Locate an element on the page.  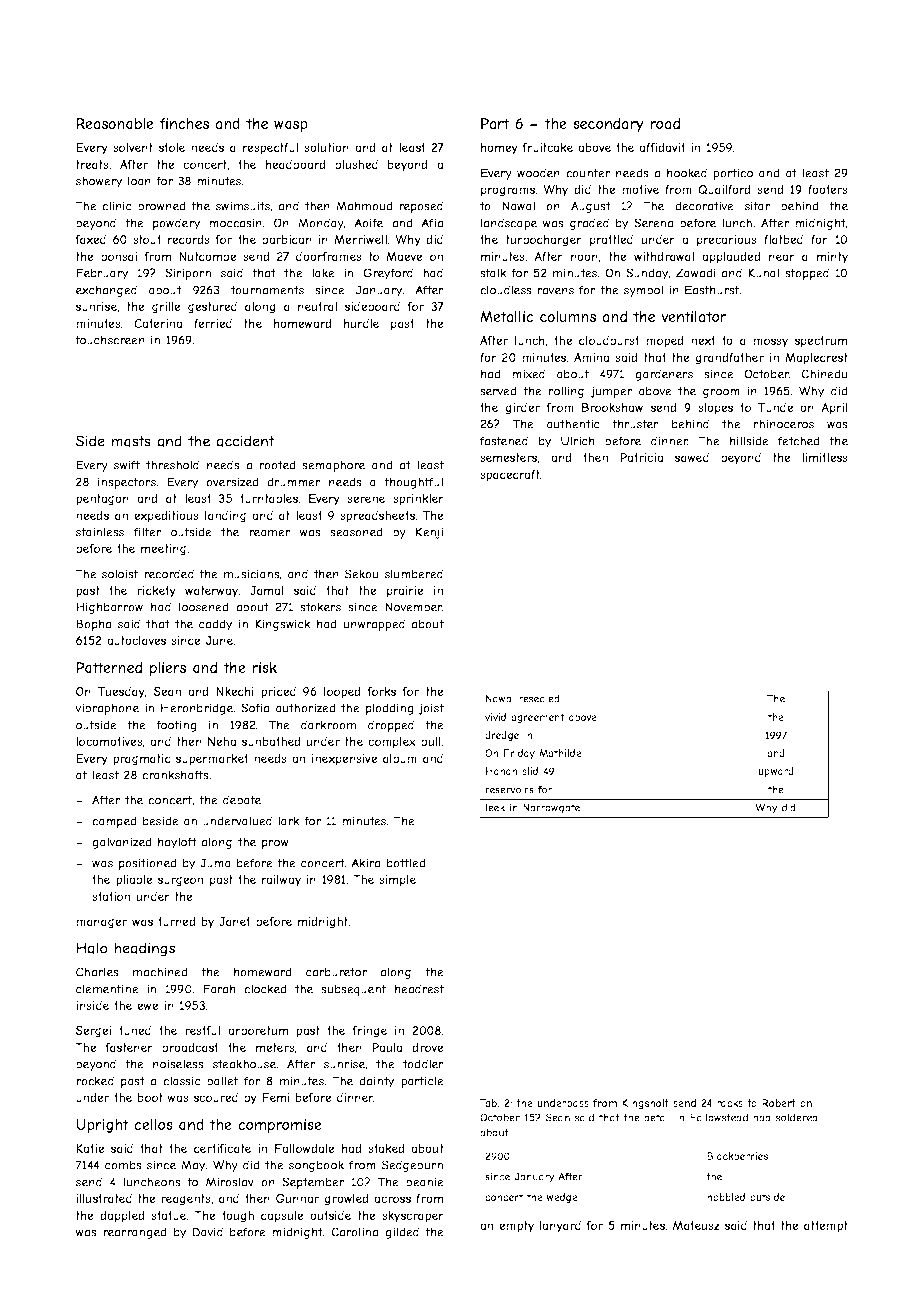
headrest is located at coordinates (419, 989).
